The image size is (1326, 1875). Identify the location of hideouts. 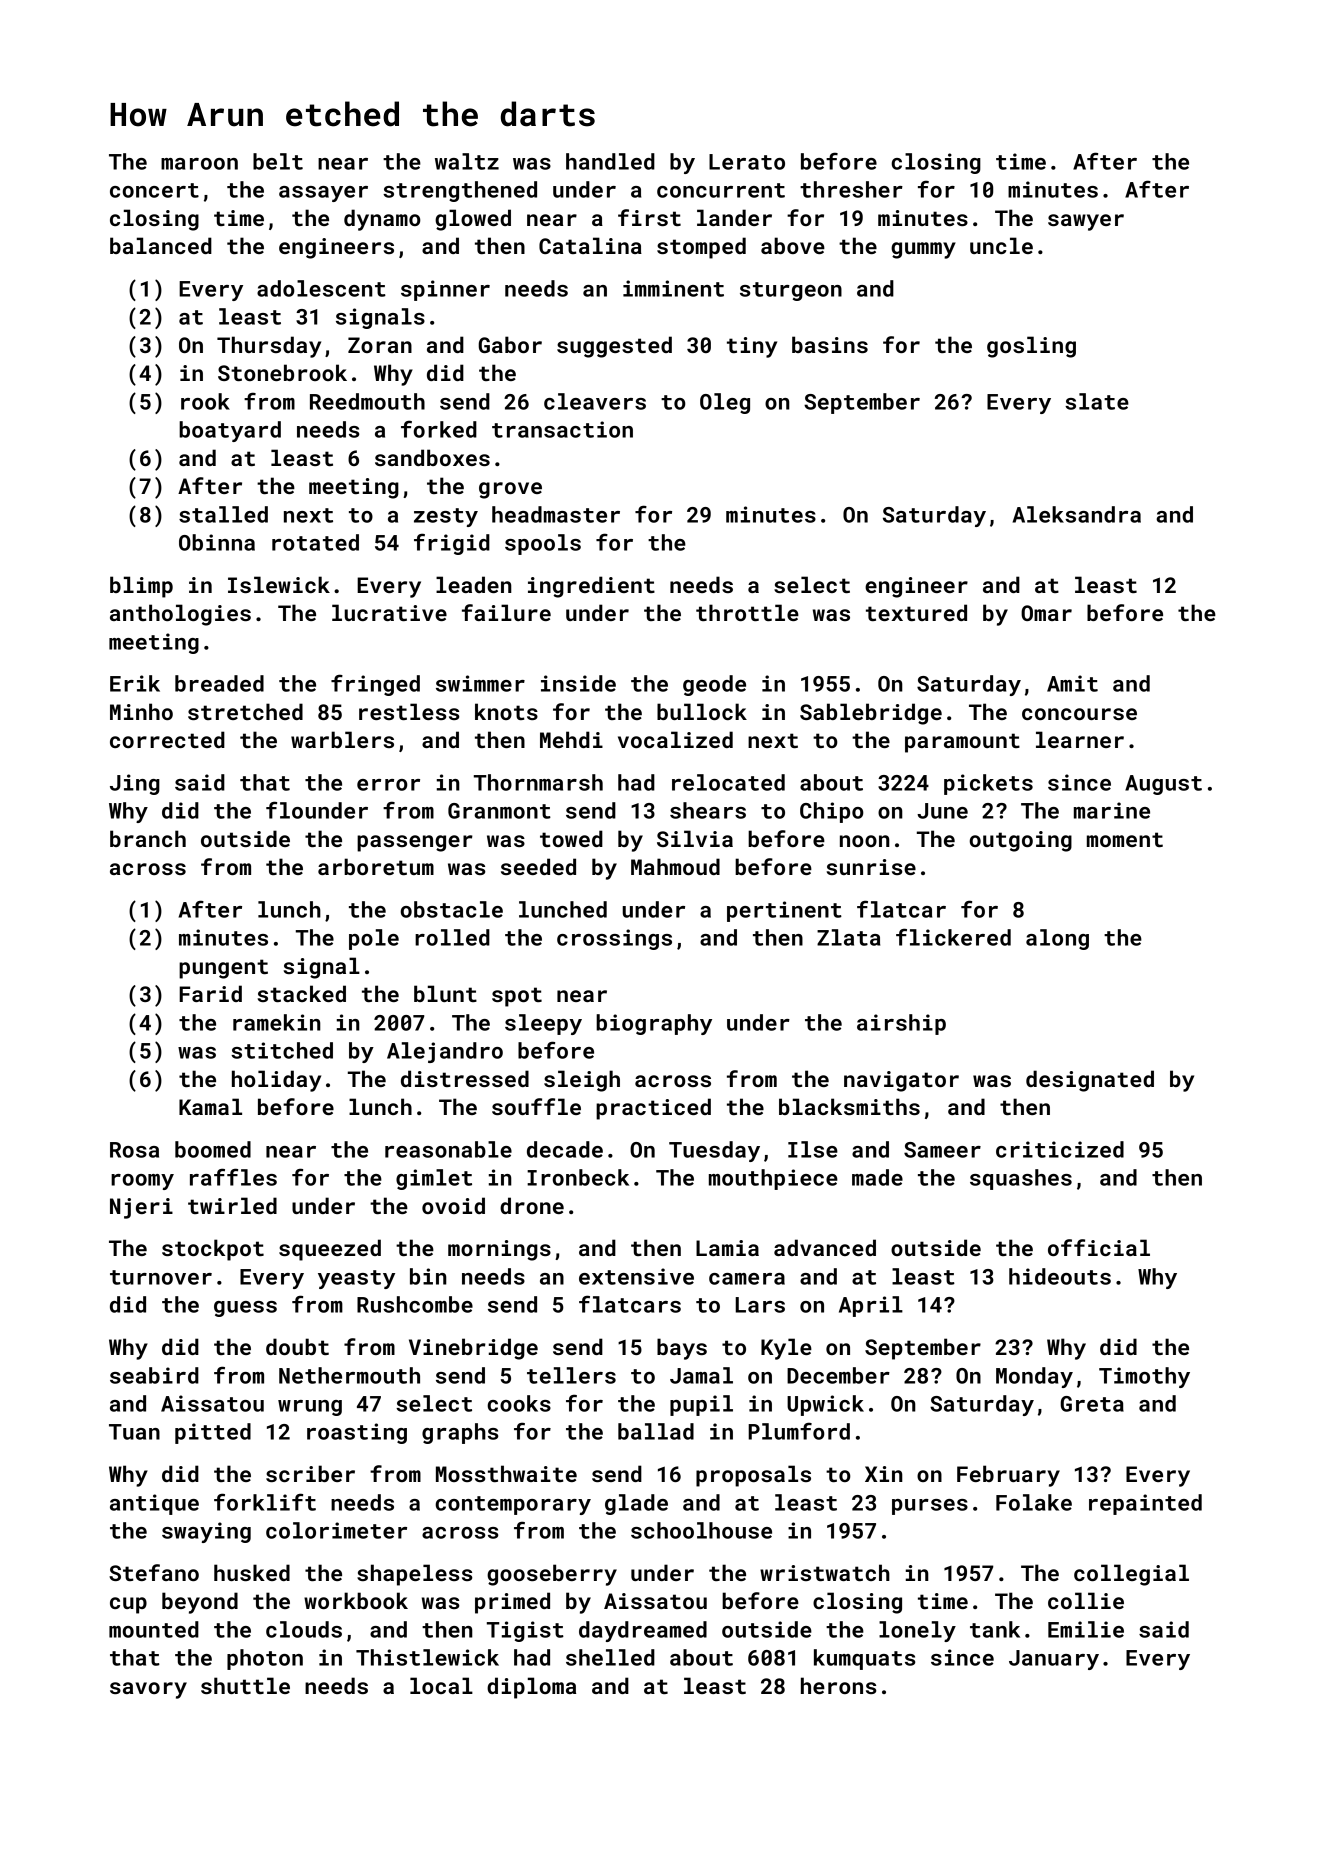
(1060, 1276).
